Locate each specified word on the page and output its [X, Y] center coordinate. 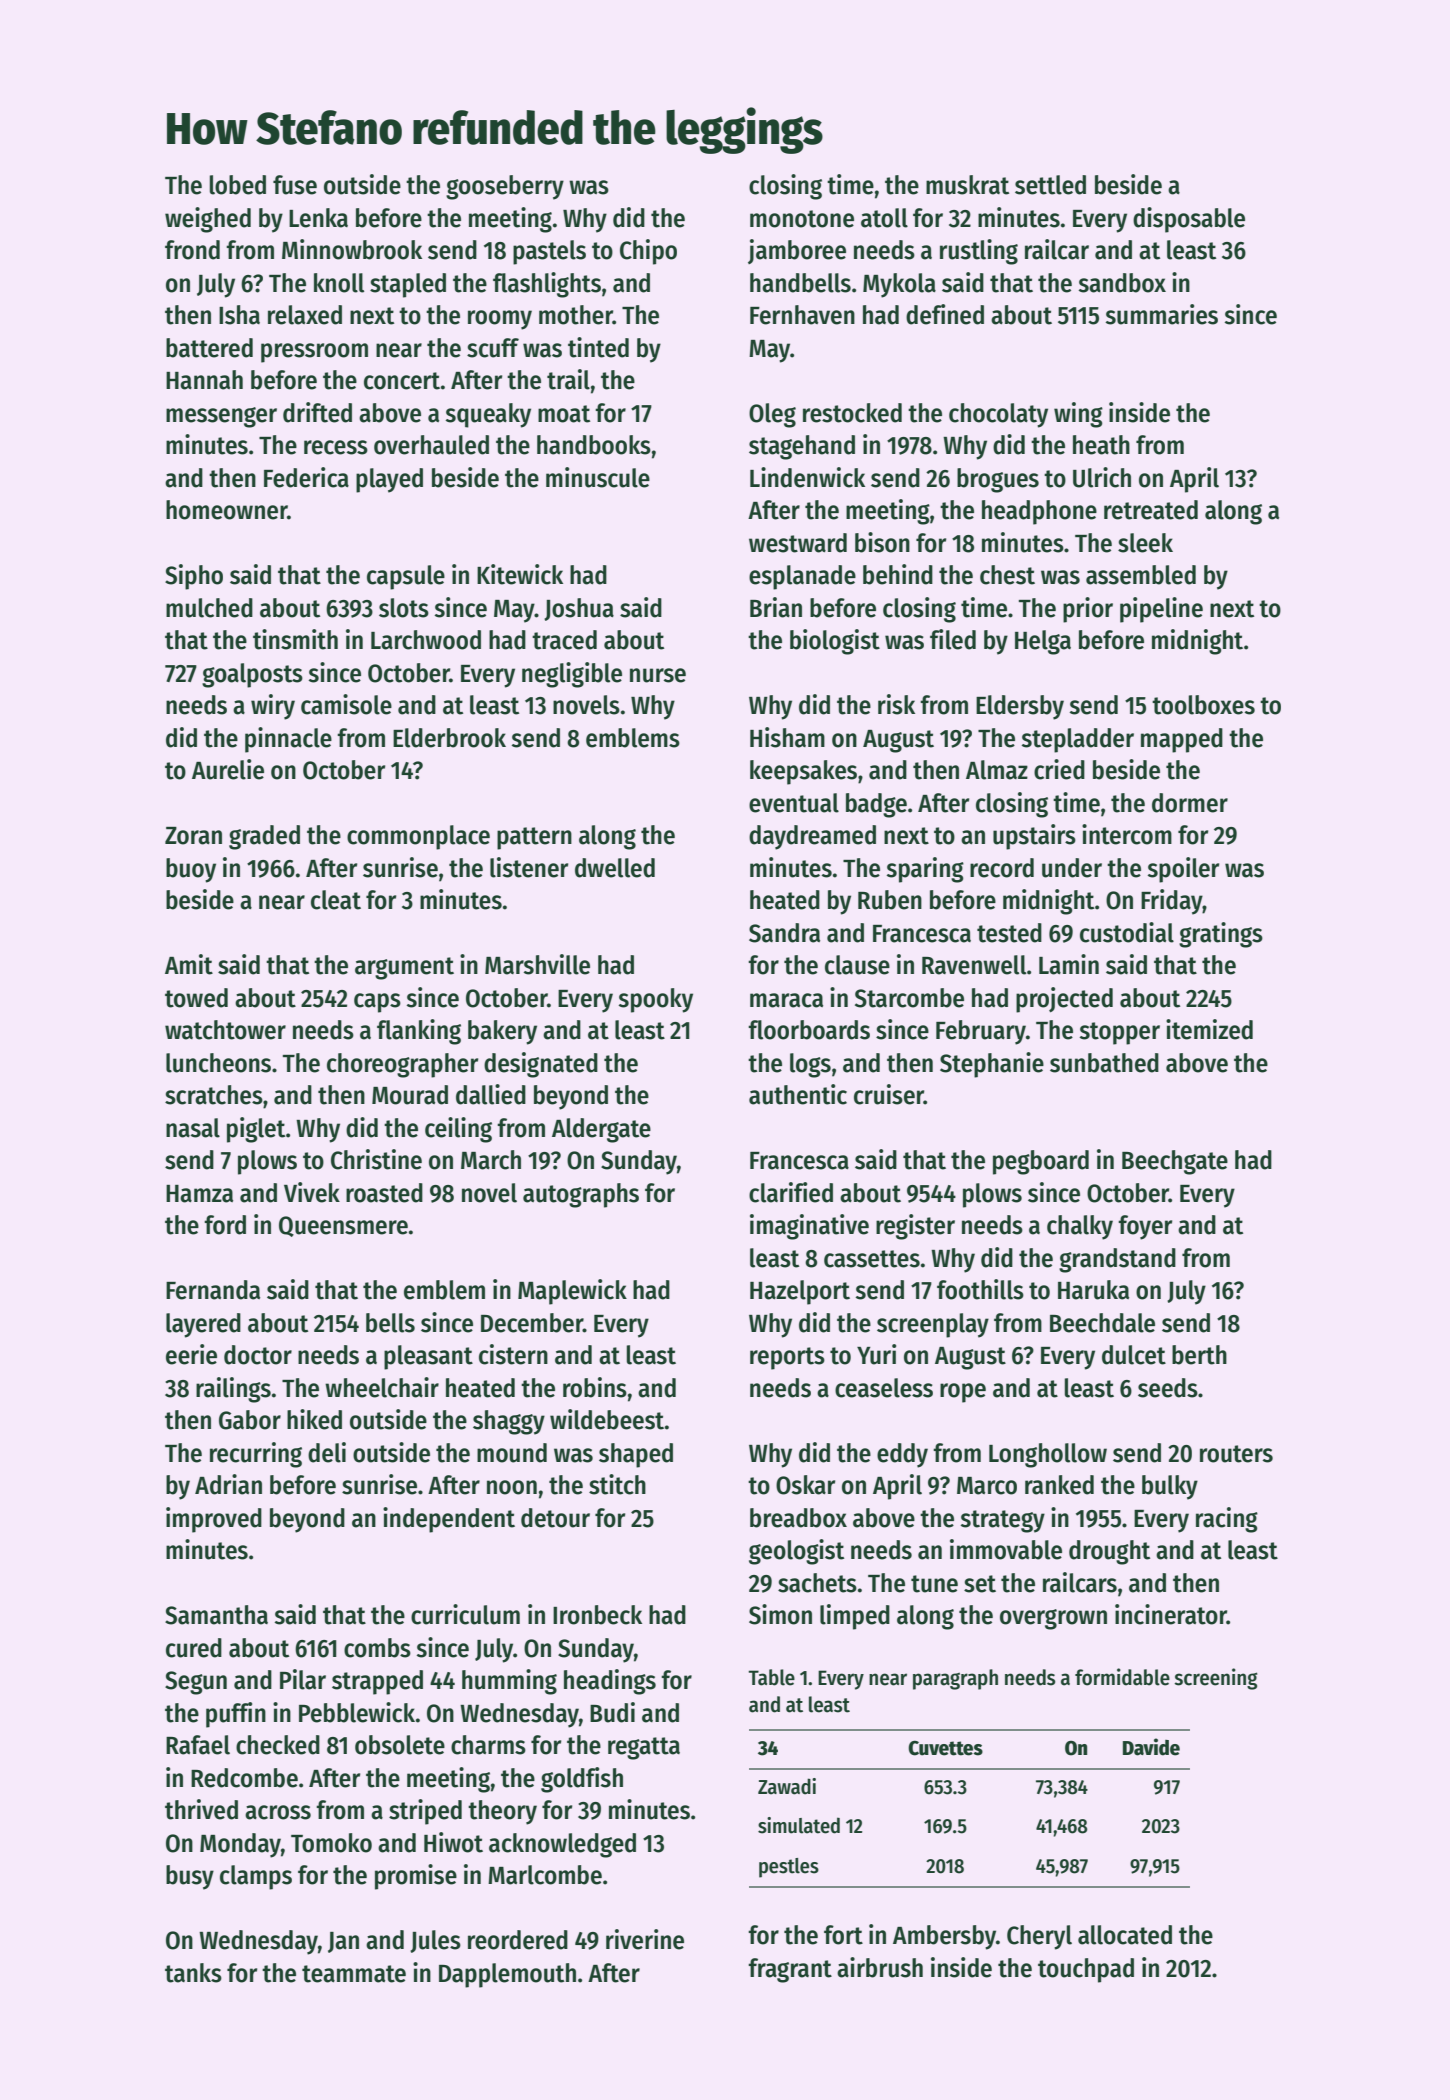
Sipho [194, 577]
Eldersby [1020, 707]
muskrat [967, 185]
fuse [295, 185]
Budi [612, 1712]
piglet [256, 1130]
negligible [572, 675]
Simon [780, 1614]
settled [1050, 185]
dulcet [1134, 1355]
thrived [201, 1809]
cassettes [872, 1259]
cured [194, 1648]
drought [1109, 1552]
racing [1227, 1520]
